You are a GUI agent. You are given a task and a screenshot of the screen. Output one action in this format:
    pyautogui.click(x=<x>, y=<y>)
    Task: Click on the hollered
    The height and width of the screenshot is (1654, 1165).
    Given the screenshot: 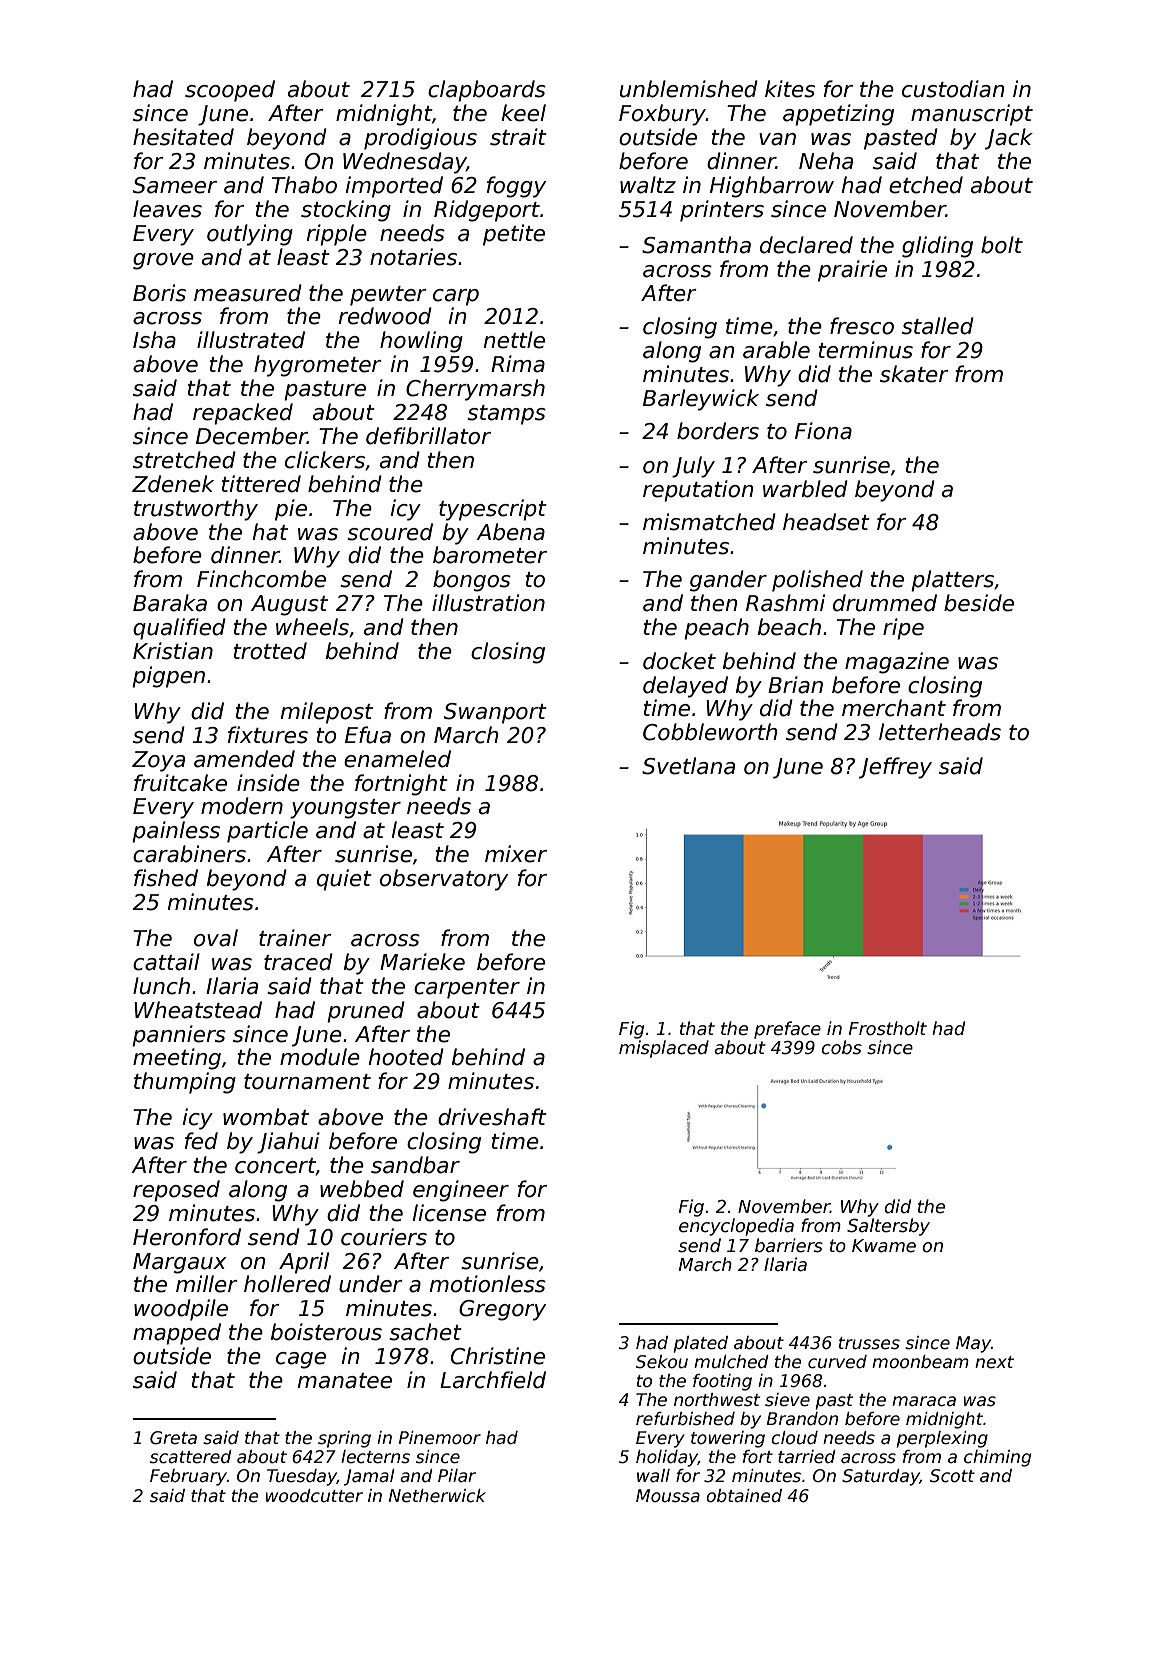 What is the action you would take?
    pyautogui.click(x=287, y=1284)
